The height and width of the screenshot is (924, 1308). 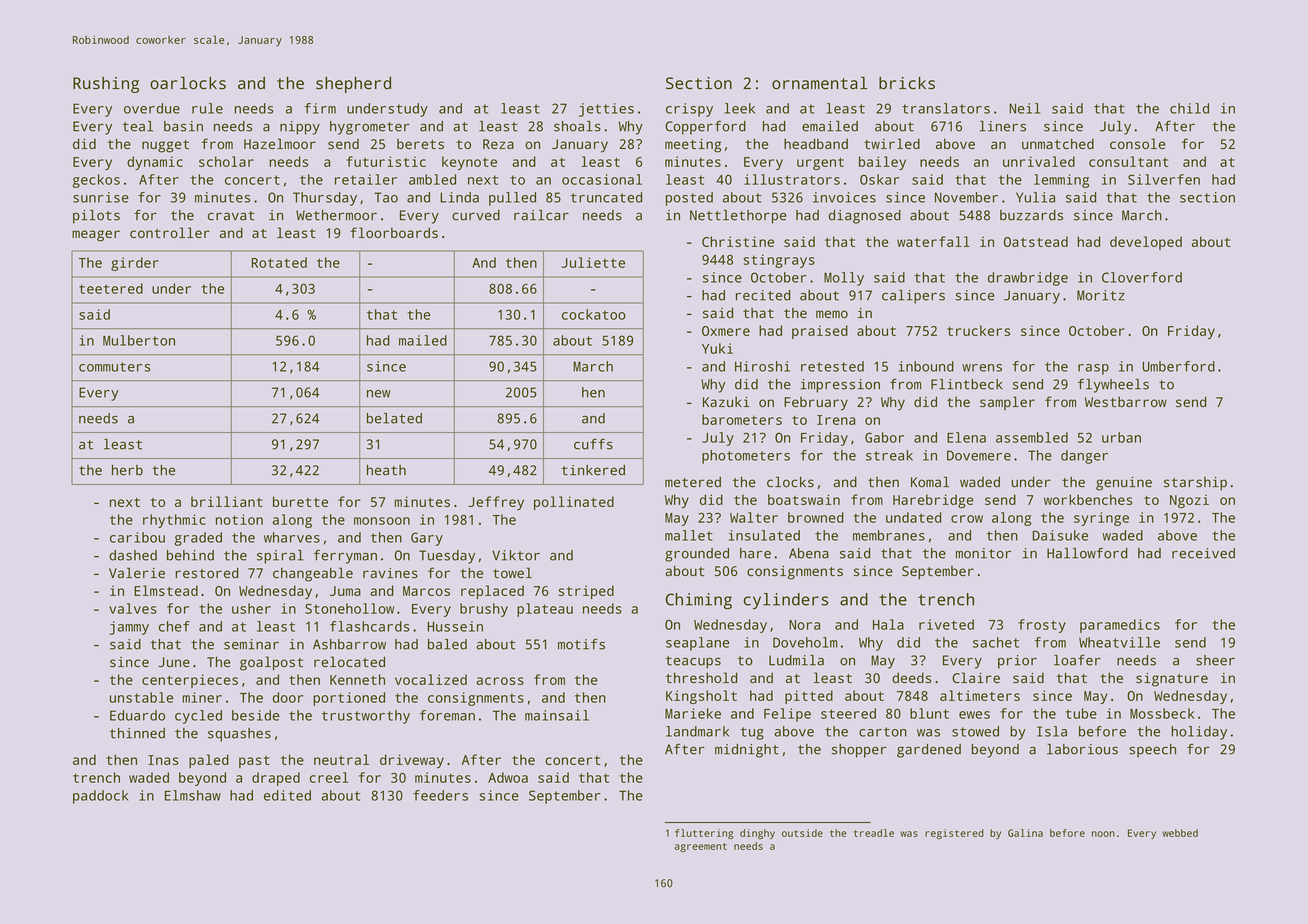 What do you see at coordinates (127, 470) in the screenshot?
I see `herb` at bounding box center [127, 470].
